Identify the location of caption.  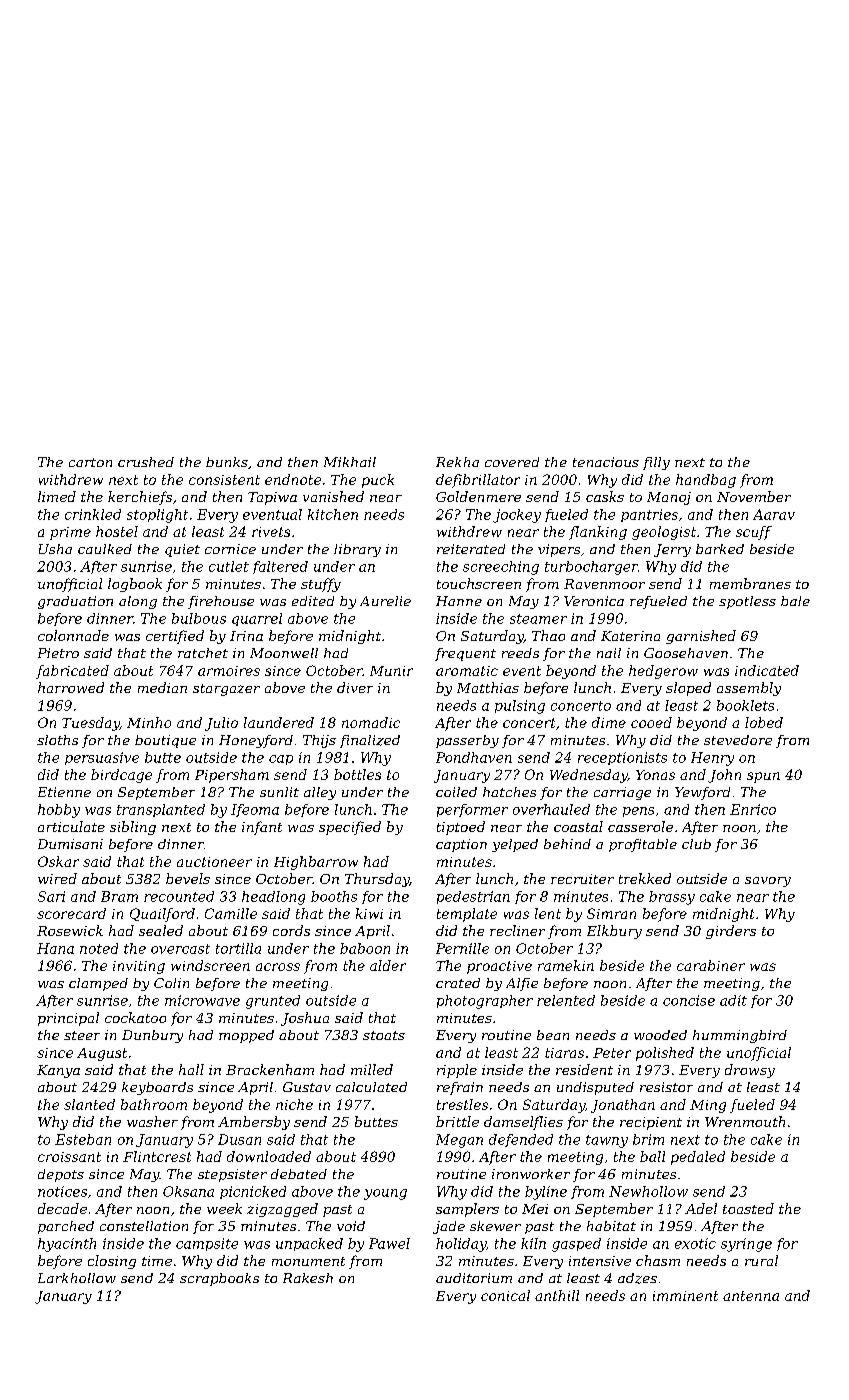
(461, 845).
